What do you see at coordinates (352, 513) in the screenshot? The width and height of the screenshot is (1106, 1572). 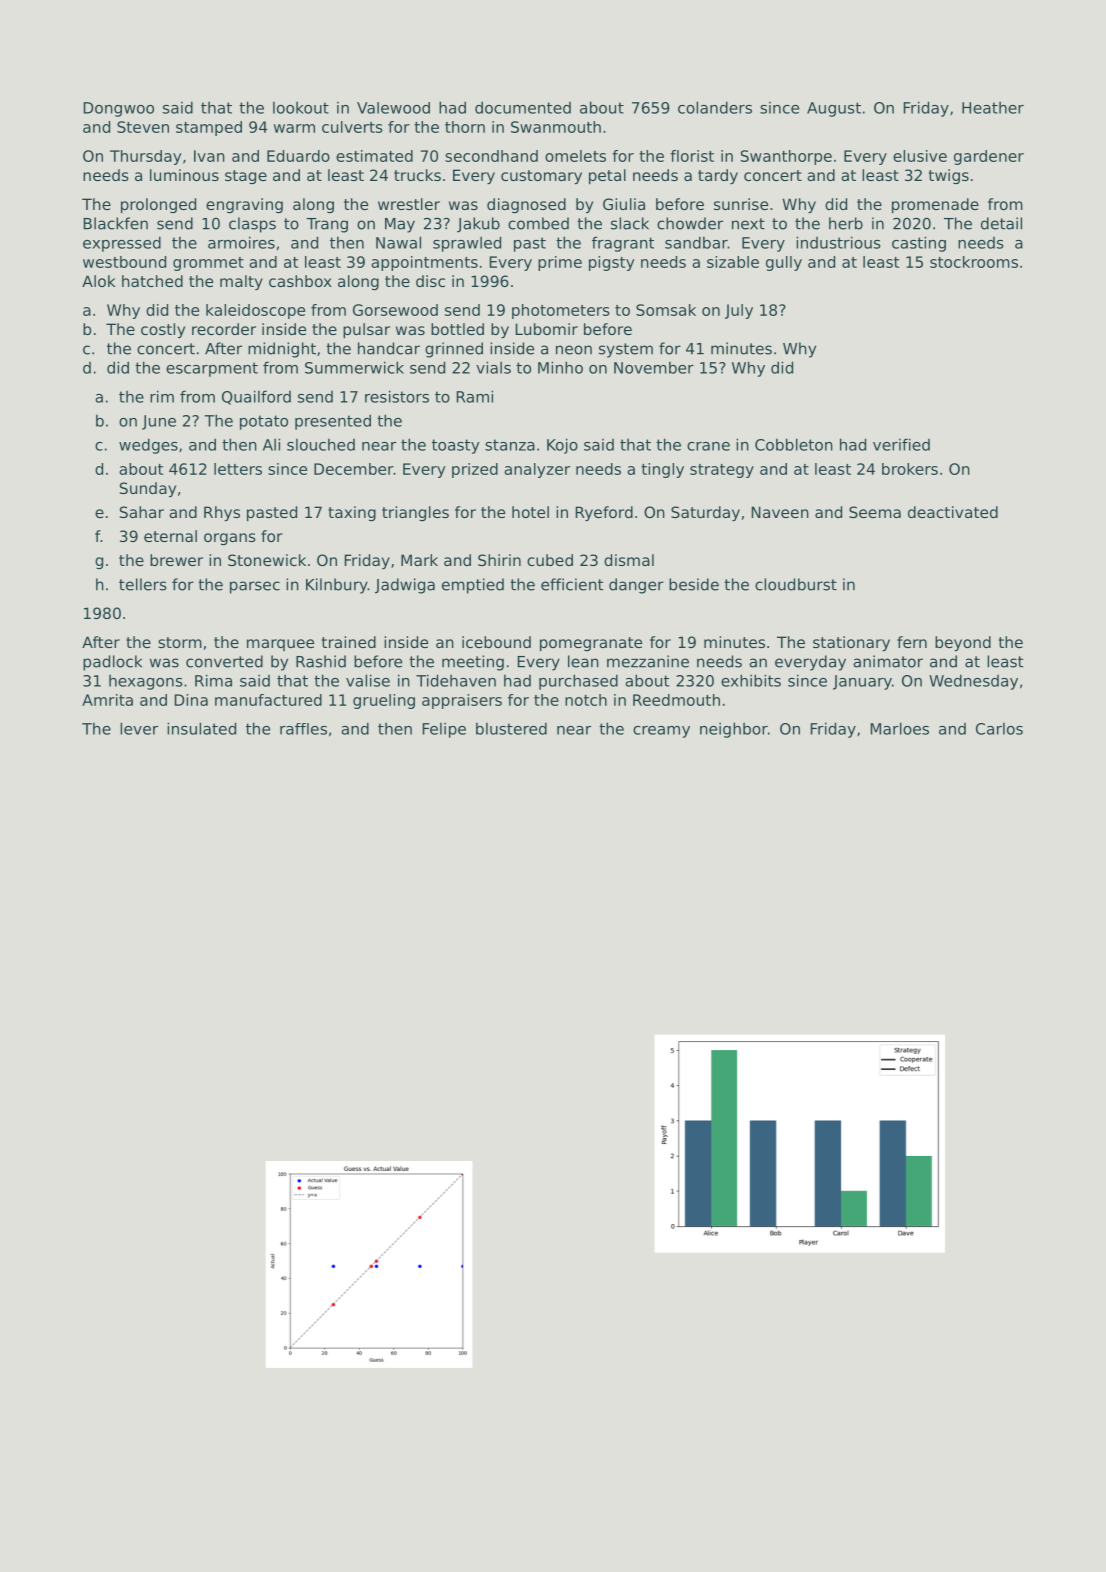 I see `taxing` at bounding box center [352, 513].
